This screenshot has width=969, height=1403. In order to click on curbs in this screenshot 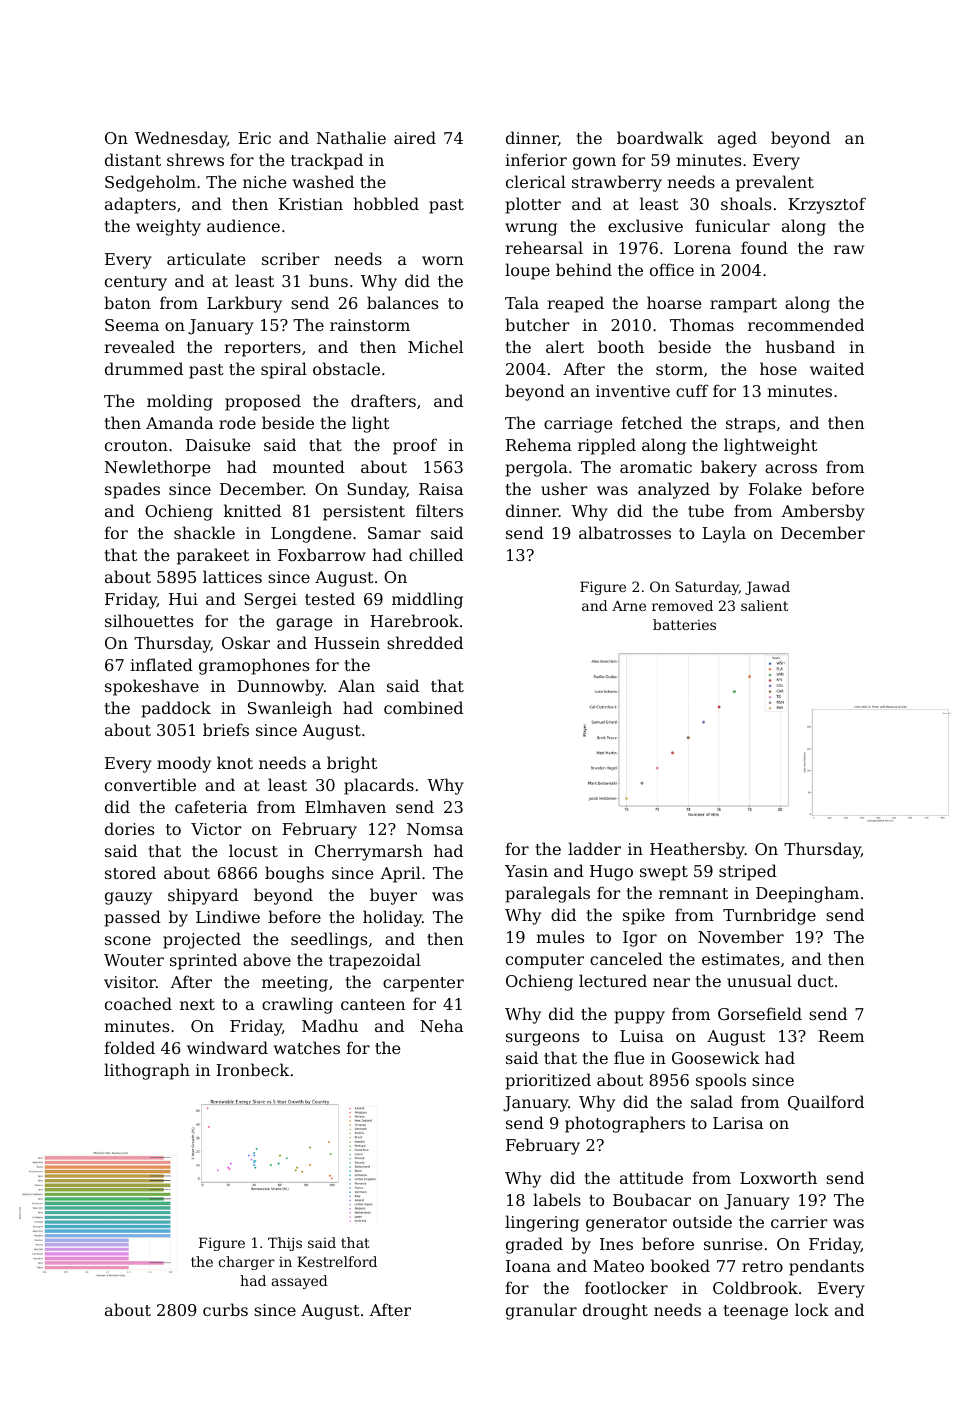, I will do `click(225, 1309)`.
